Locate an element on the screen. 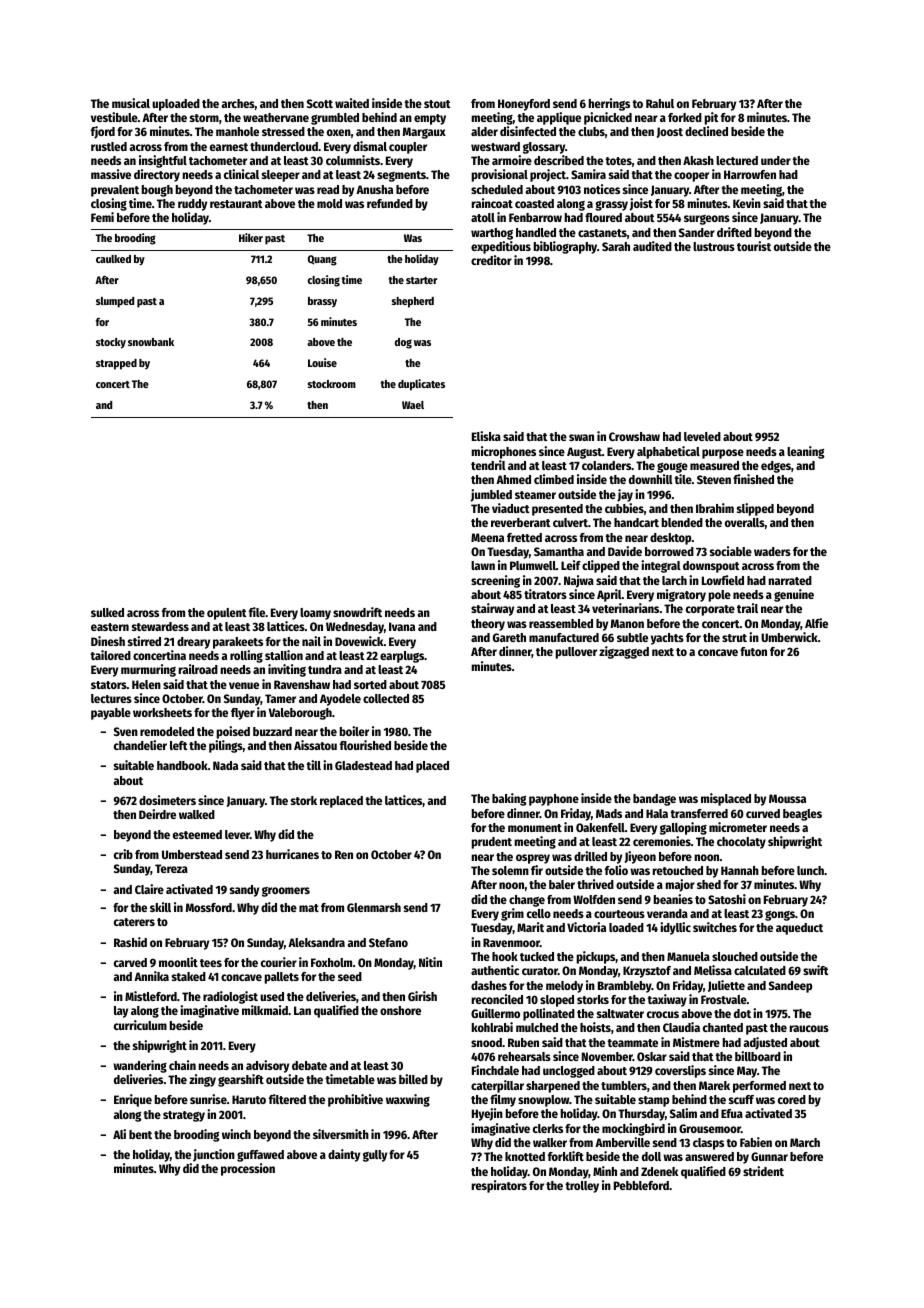 The image size is (924, 1308). monument is located at coordinates (535, 828).
